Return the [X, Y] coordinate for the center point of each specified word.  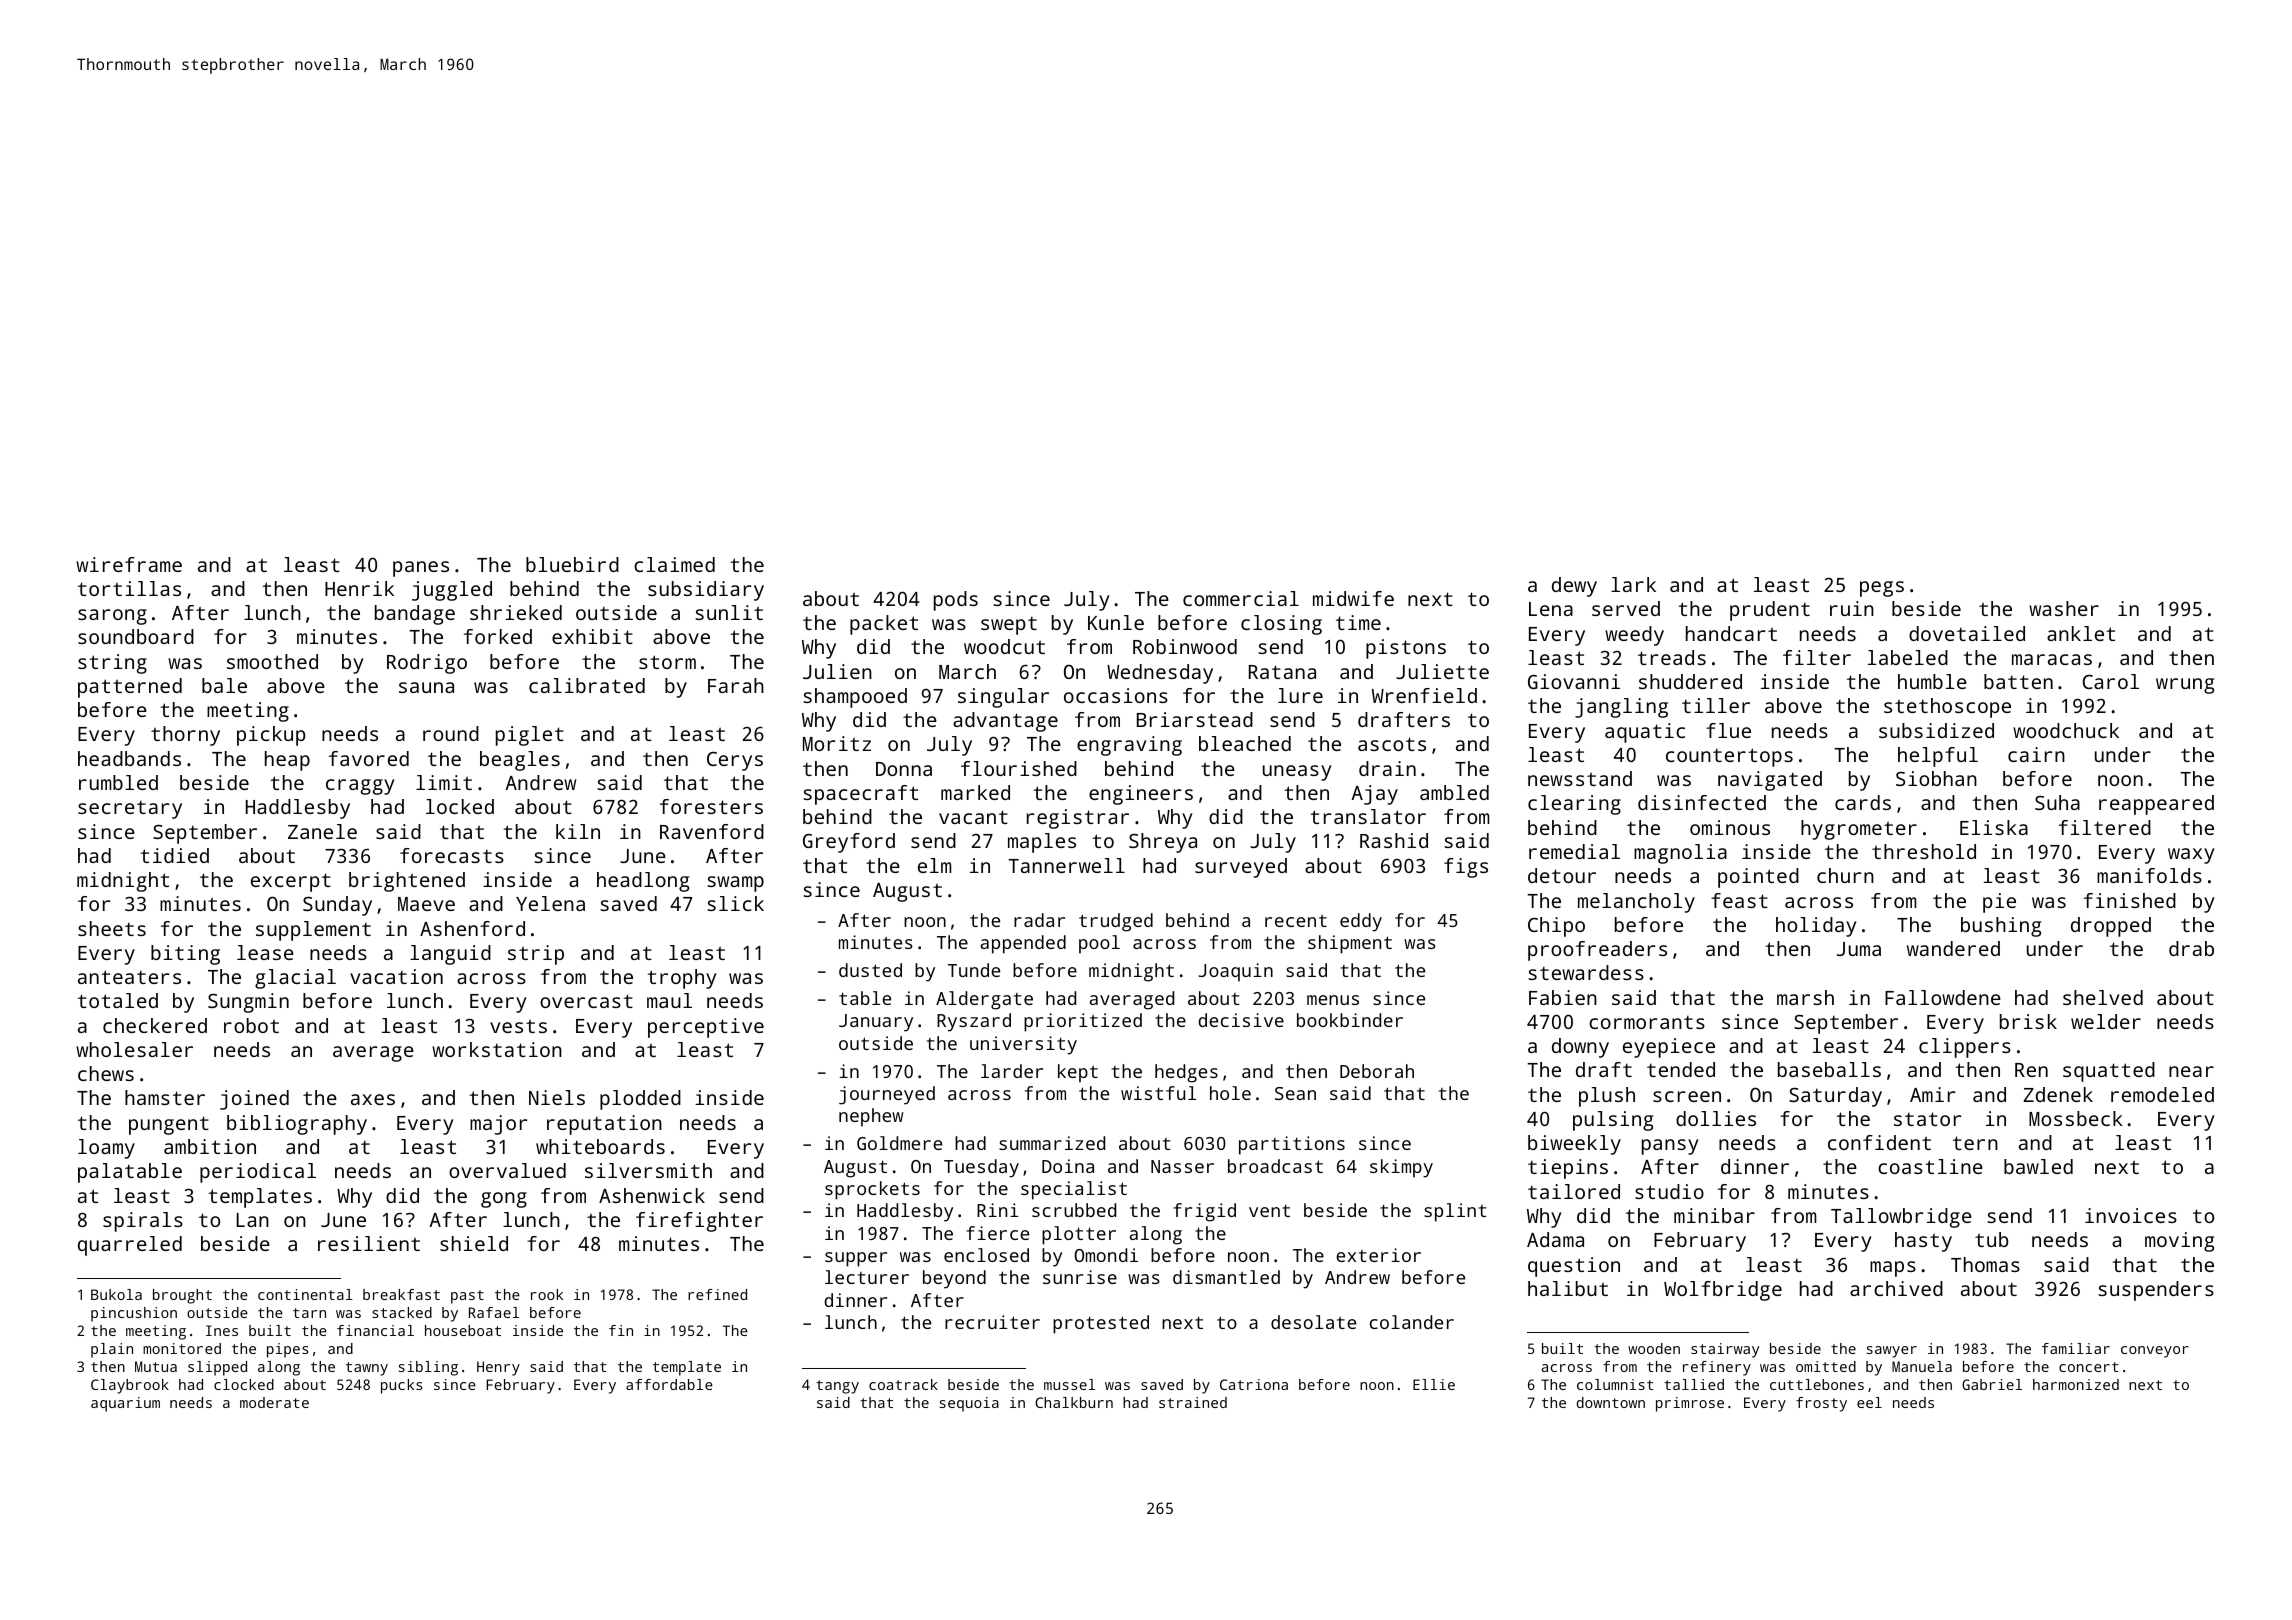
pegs [1882, 589]
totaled [118, 1000]
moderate [274, 1402]
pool [1099, 944]
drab [2191, 948]
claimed [674, 564]
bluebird [572, 564]
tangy [837, 1387]
